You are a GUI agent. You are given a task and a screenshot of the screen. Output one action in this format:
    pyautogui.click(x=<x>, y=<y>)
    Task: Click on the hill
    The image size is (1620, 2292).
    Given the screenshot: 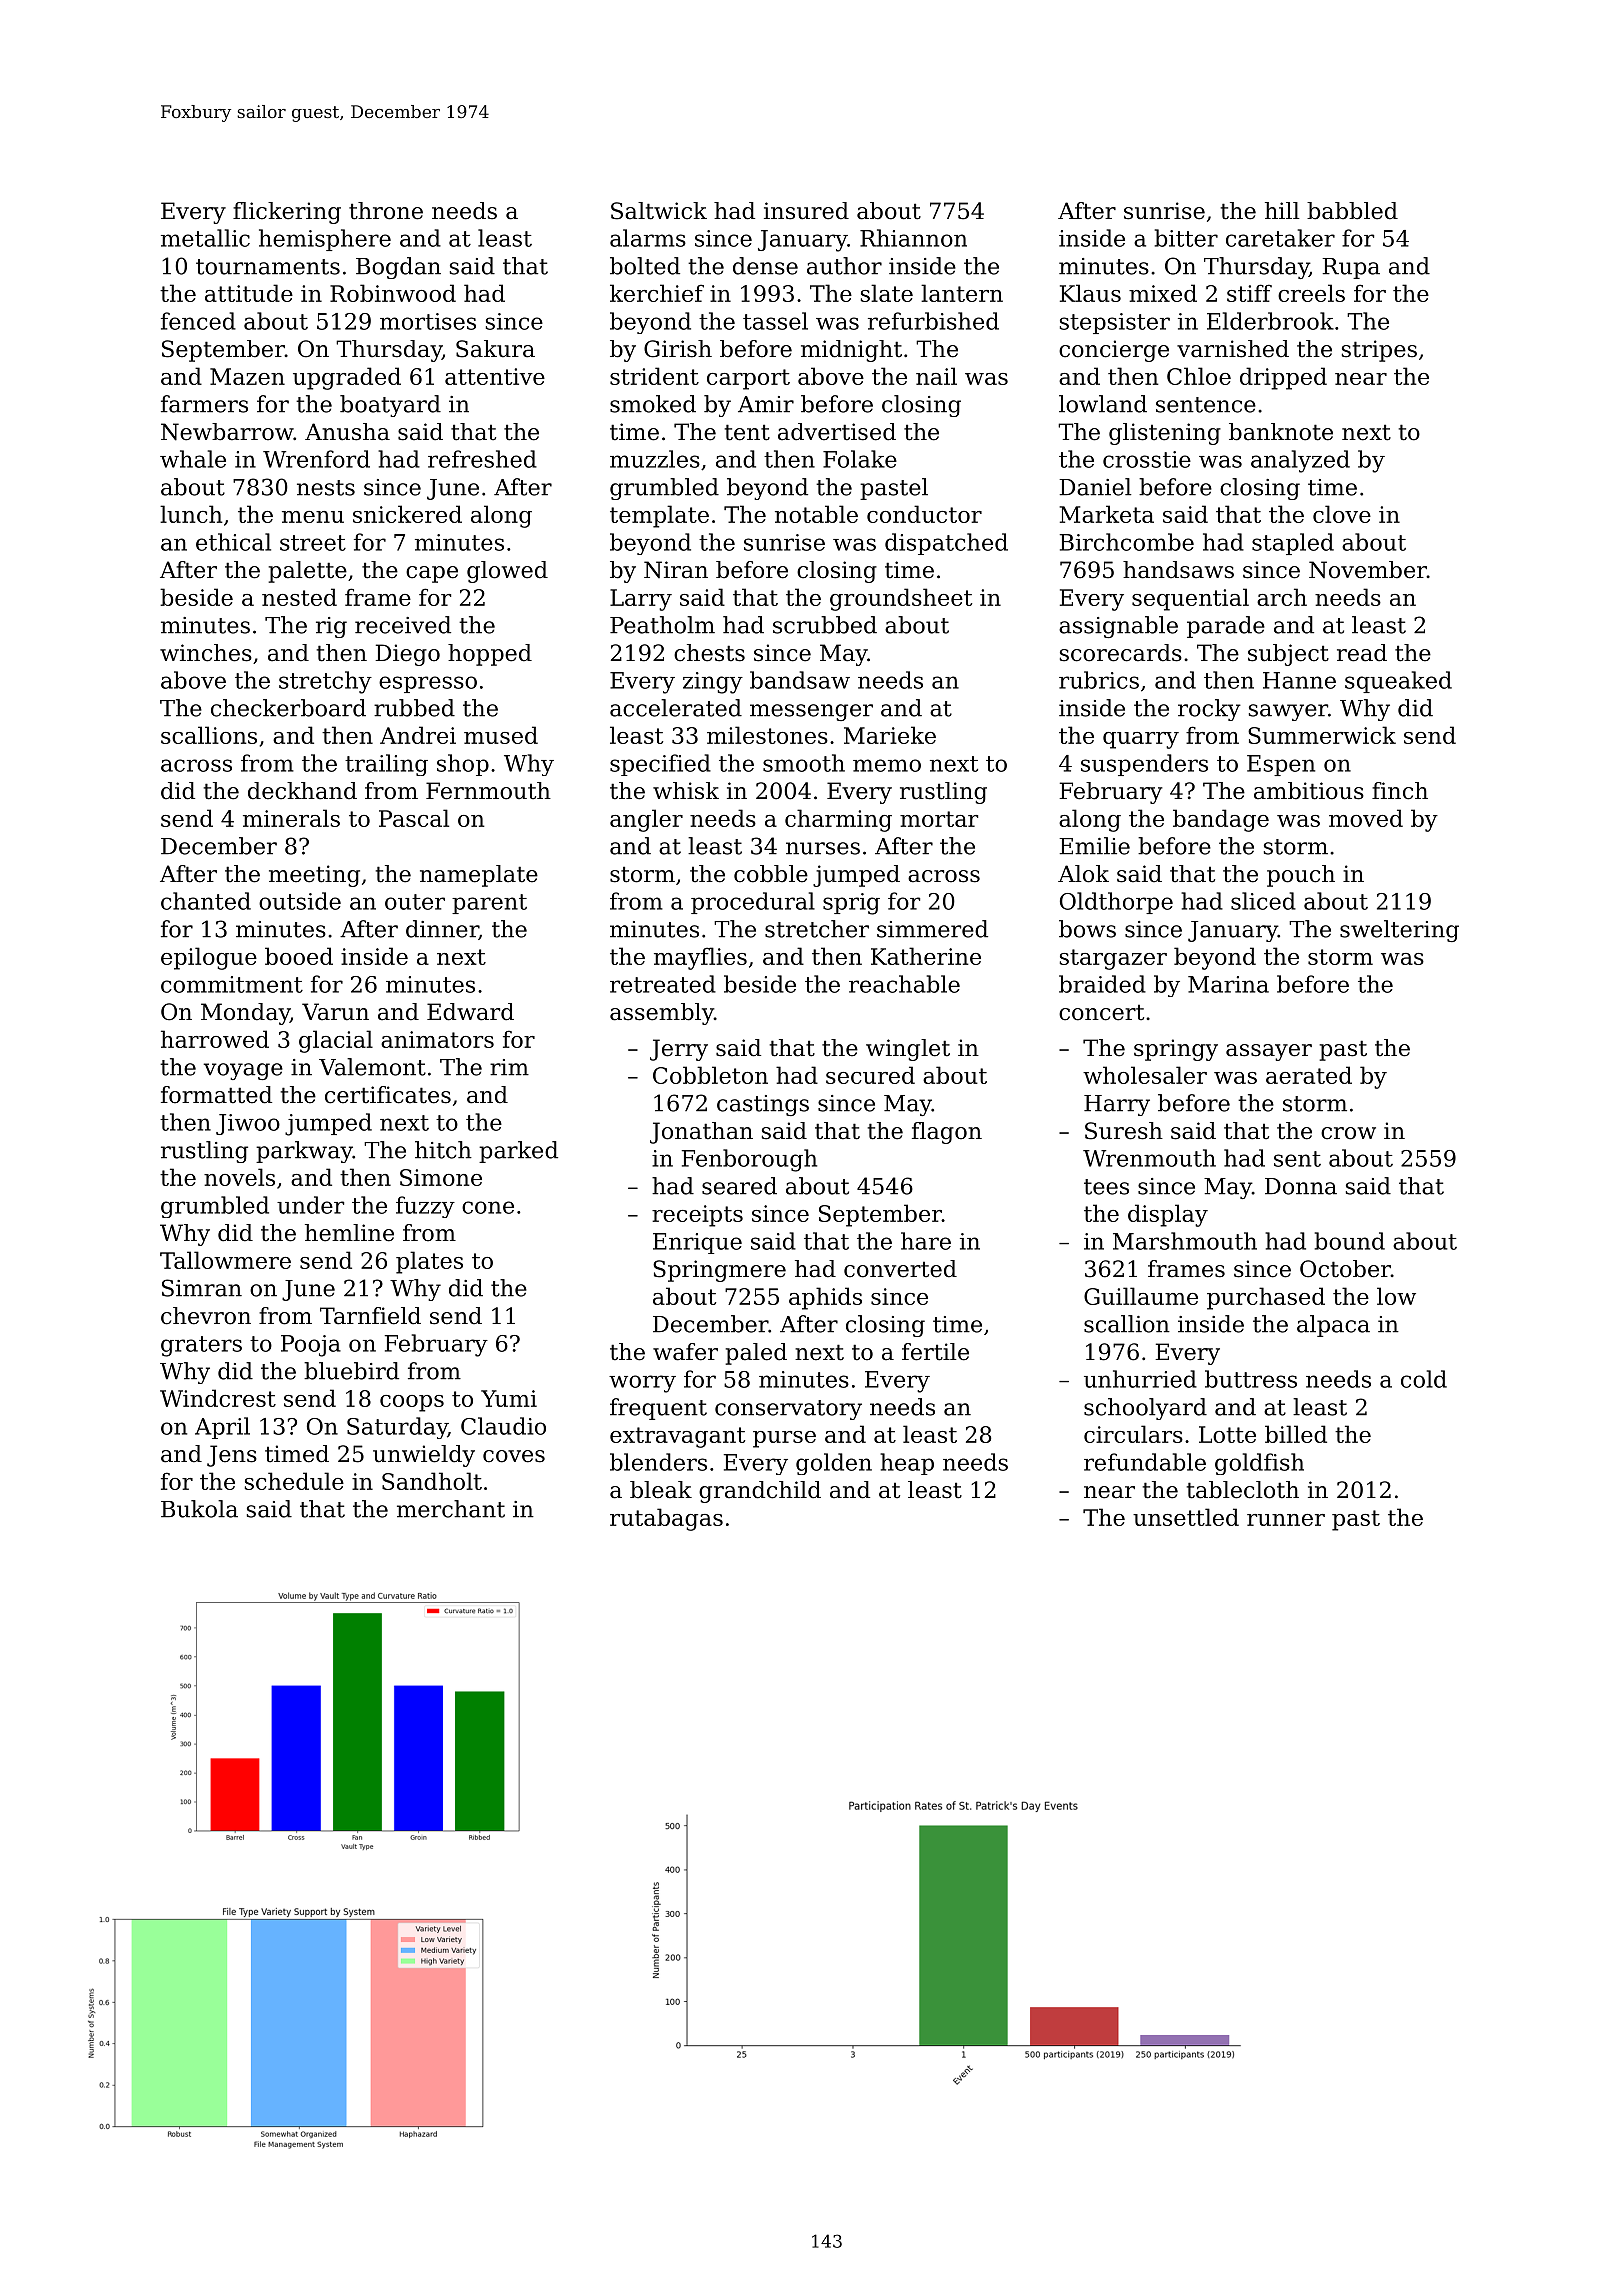 What is the action you would take?
    pyautogui.click(x=1282, y=210)
